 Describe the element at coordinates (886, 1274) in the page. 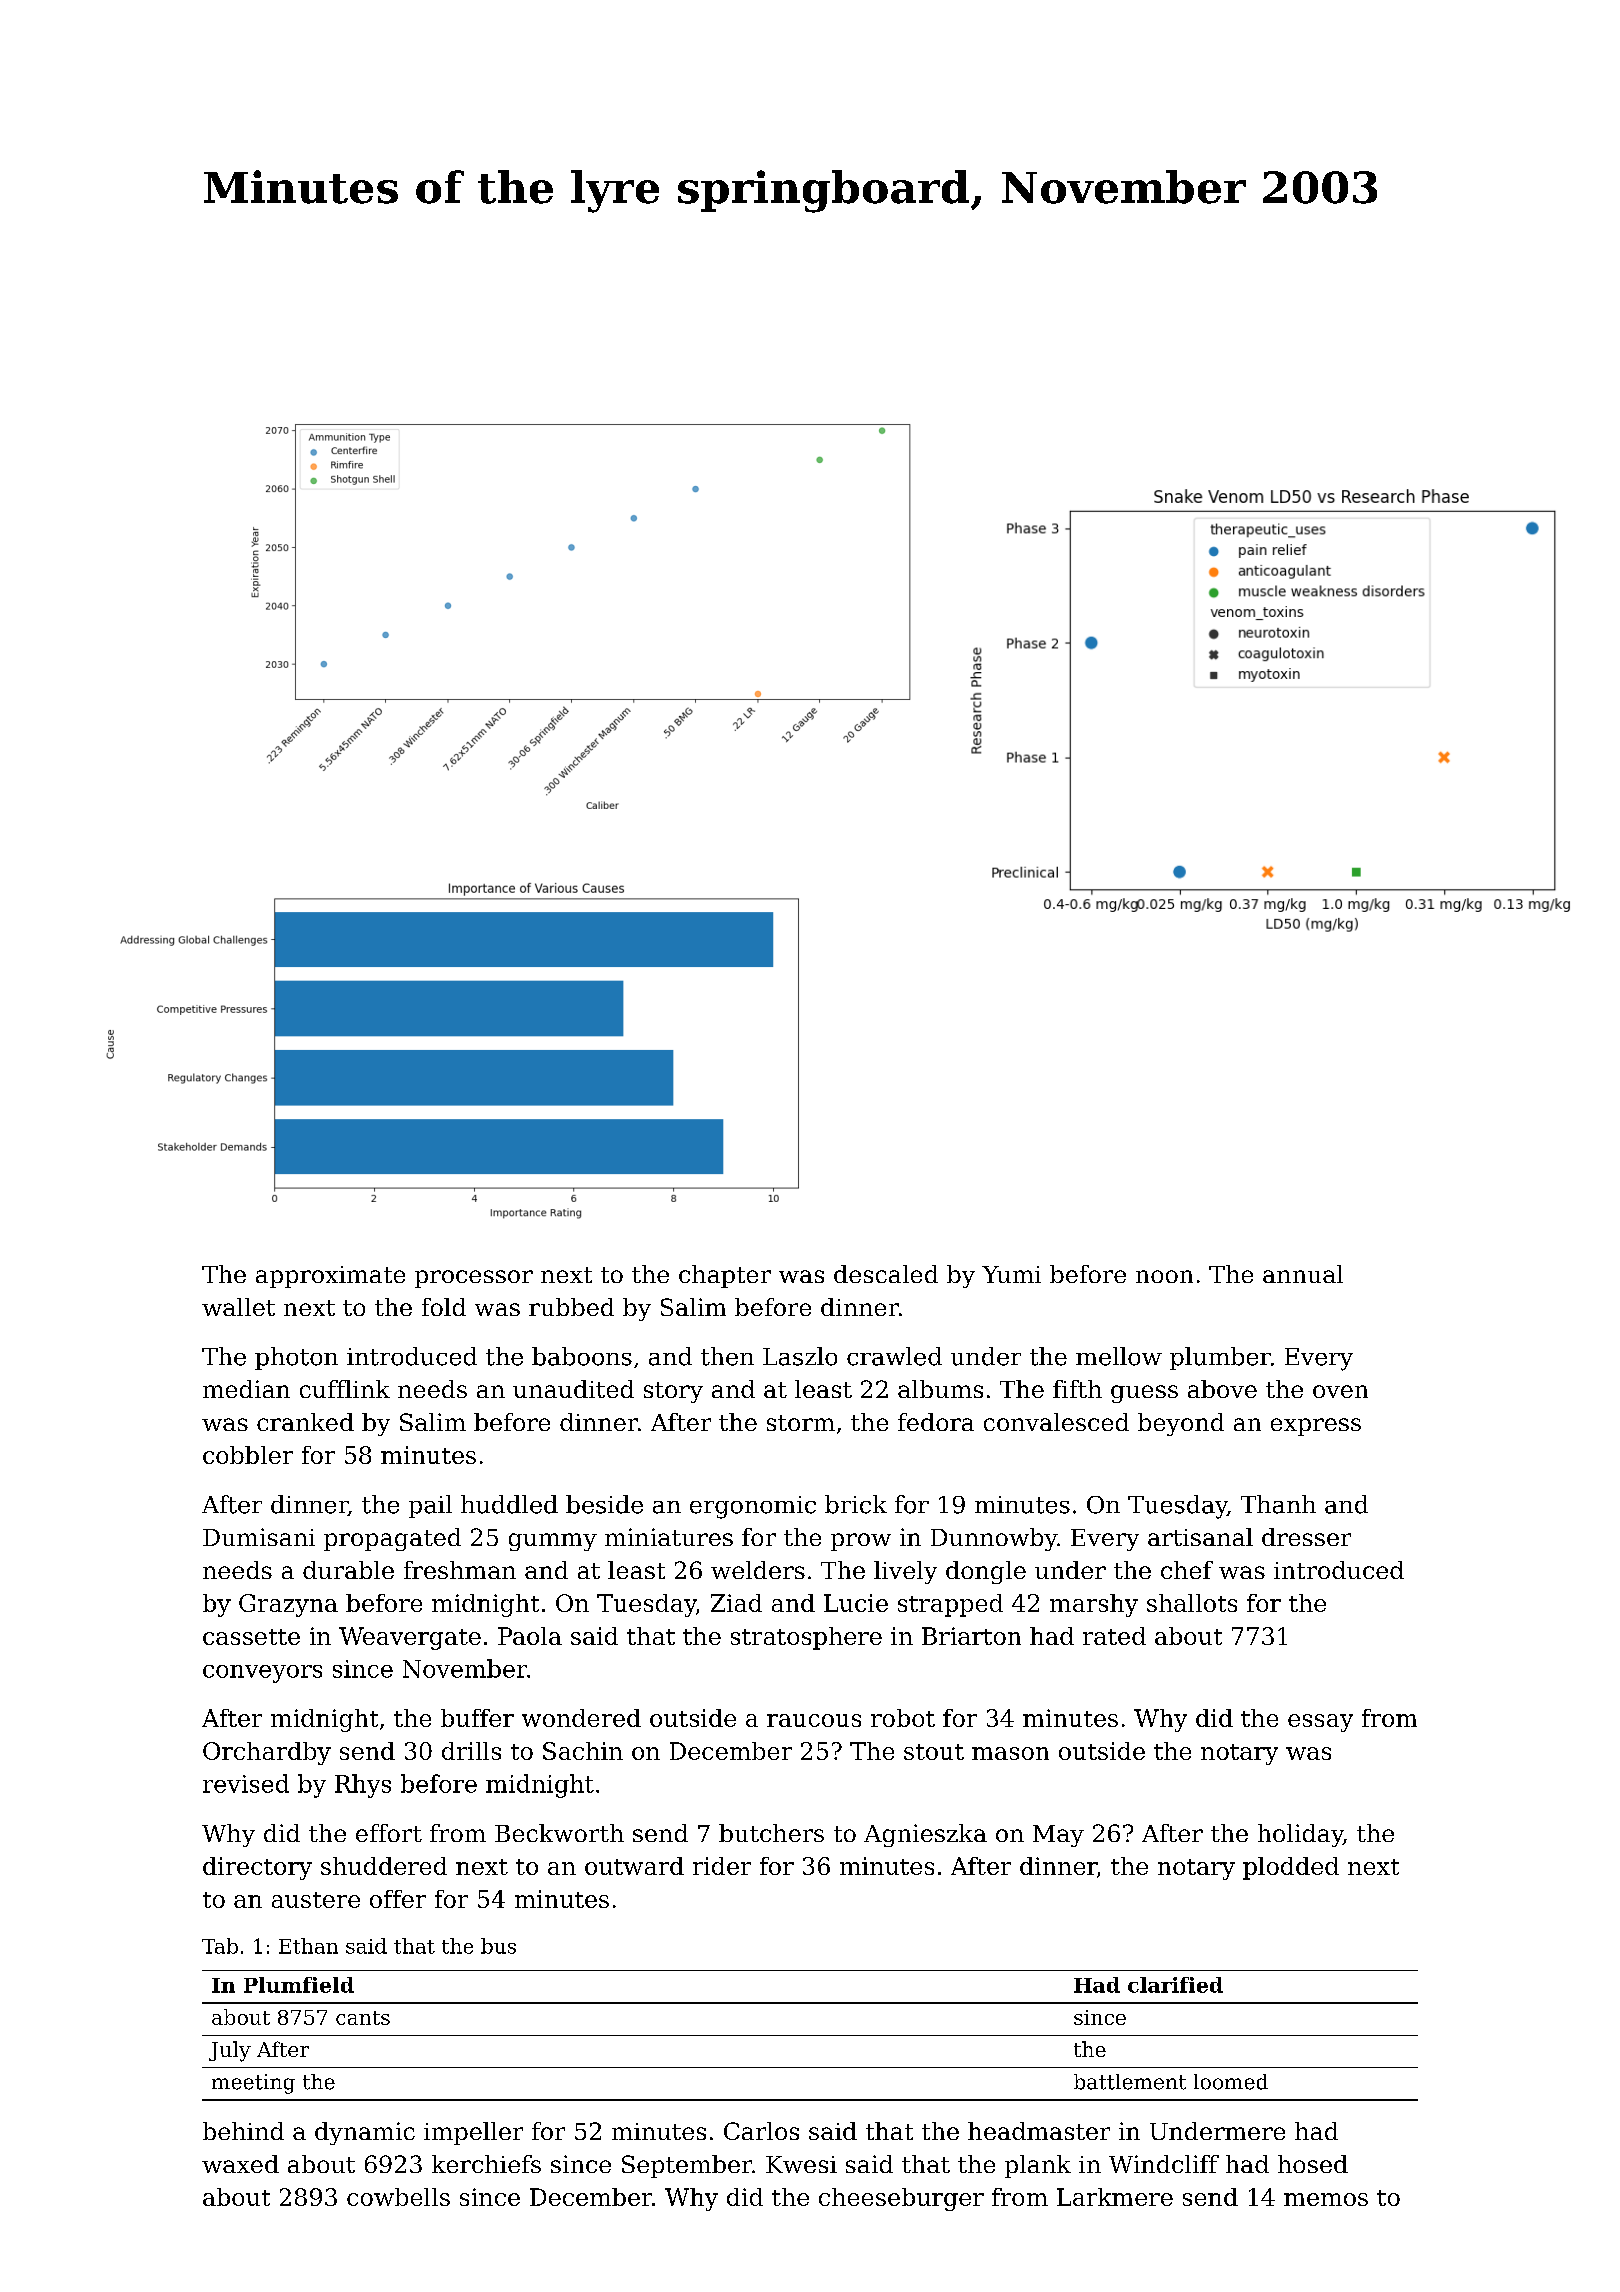

I see `descaled` at that location.
